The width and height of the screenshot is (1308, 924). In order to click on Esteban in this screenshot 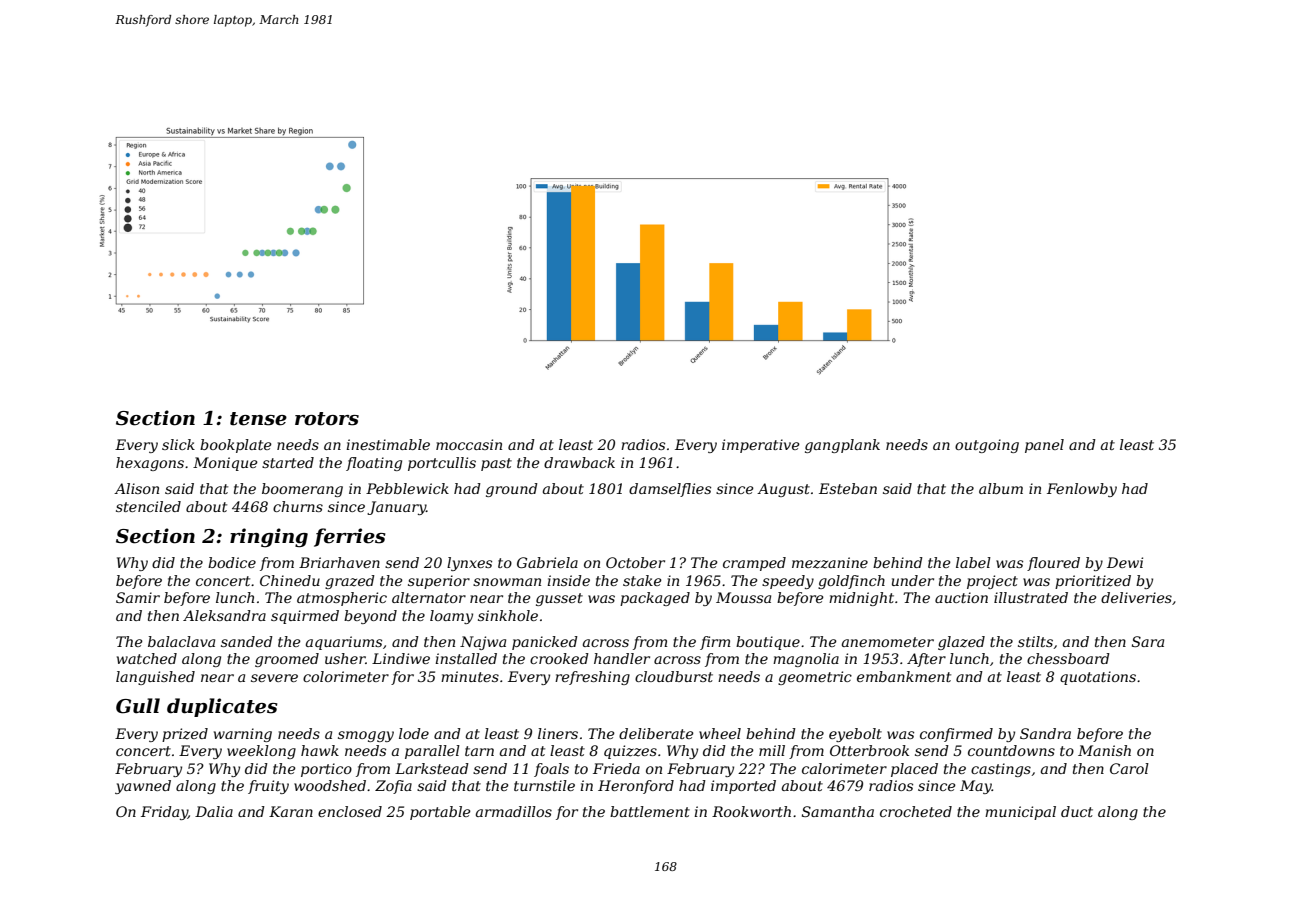, I will do `click(848, 488)`.
